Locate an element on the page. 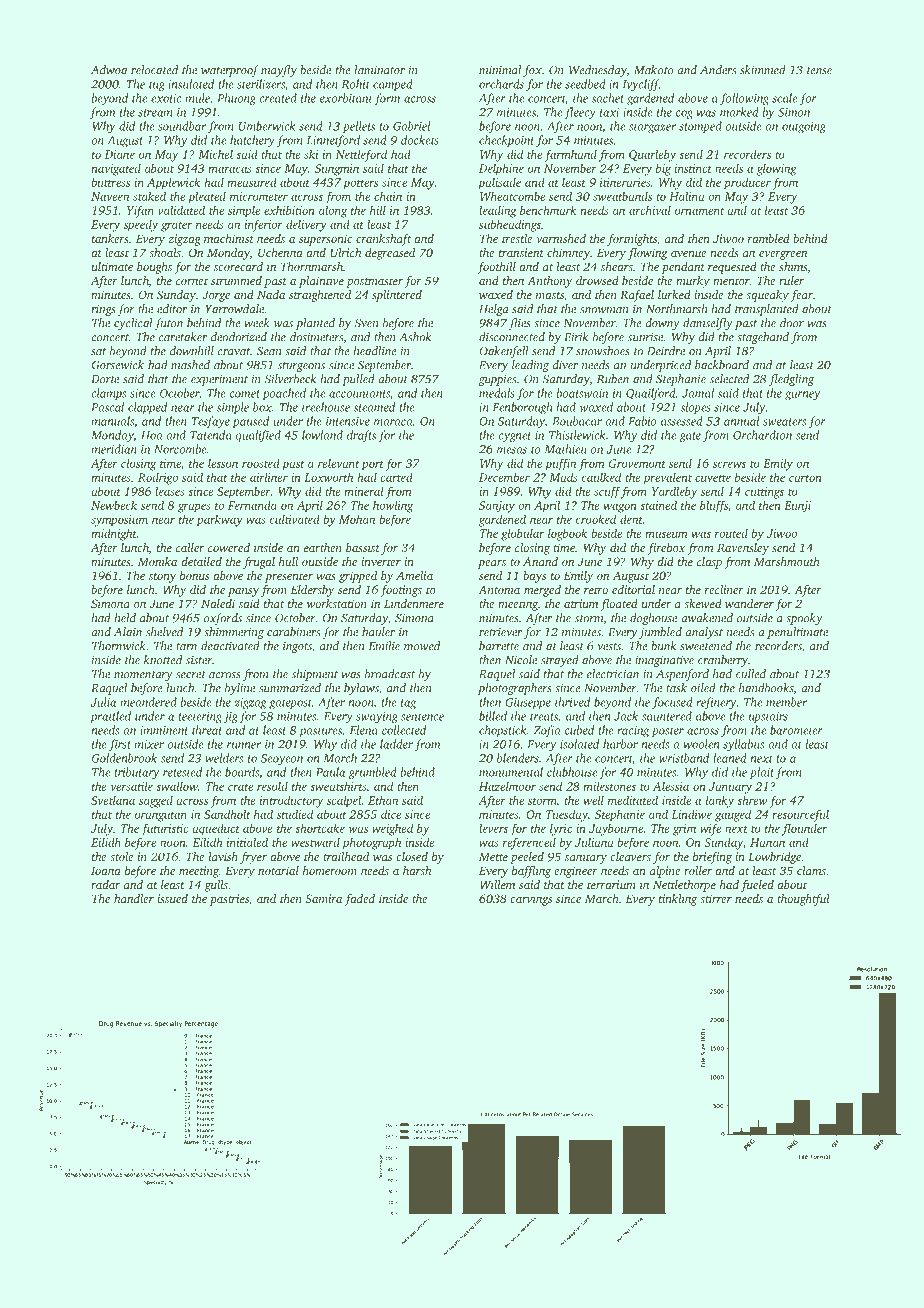 This document has height=1308, width=924. Gabriel is located at coordinates (412, 126).
